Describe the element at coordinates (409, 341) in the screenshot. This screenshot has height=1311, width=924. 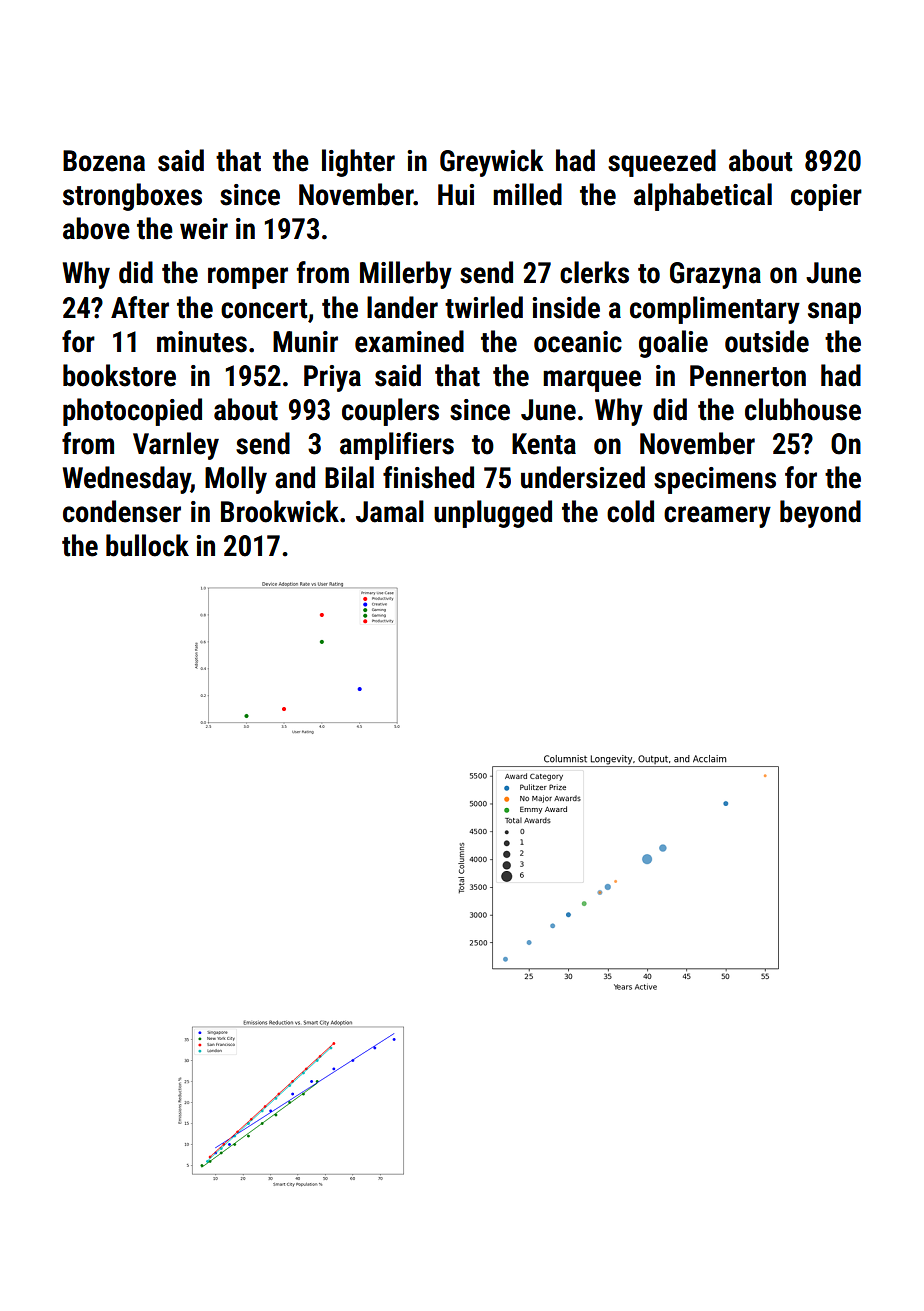
I see `examined` at that location.
